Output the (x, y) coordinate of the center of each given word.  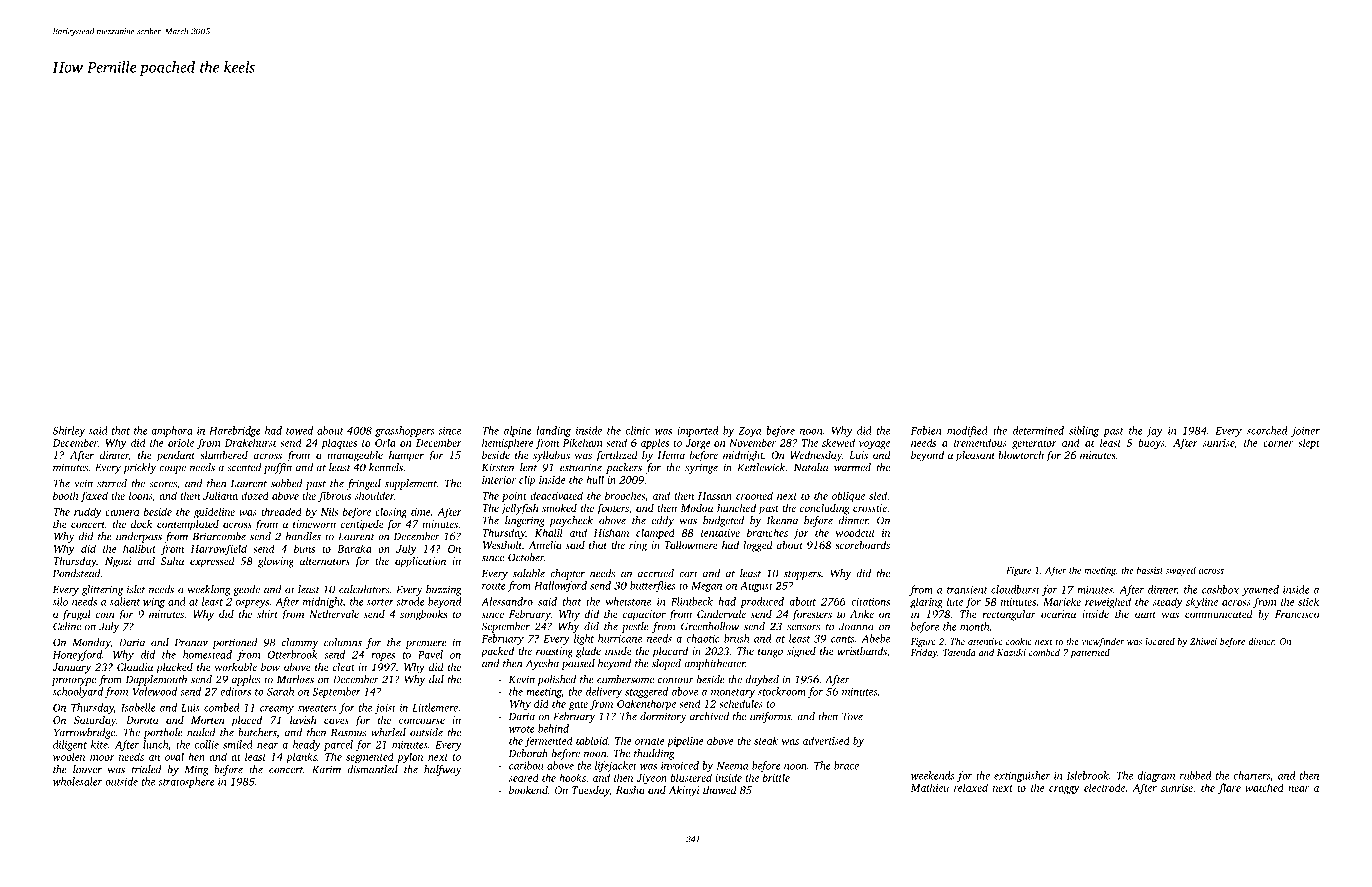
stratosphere (186, 782)
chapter (567, 574)
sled (878, 495)
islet (136, 589)
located (1160, 641)
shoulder (374, 495)
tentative (720, 533)
